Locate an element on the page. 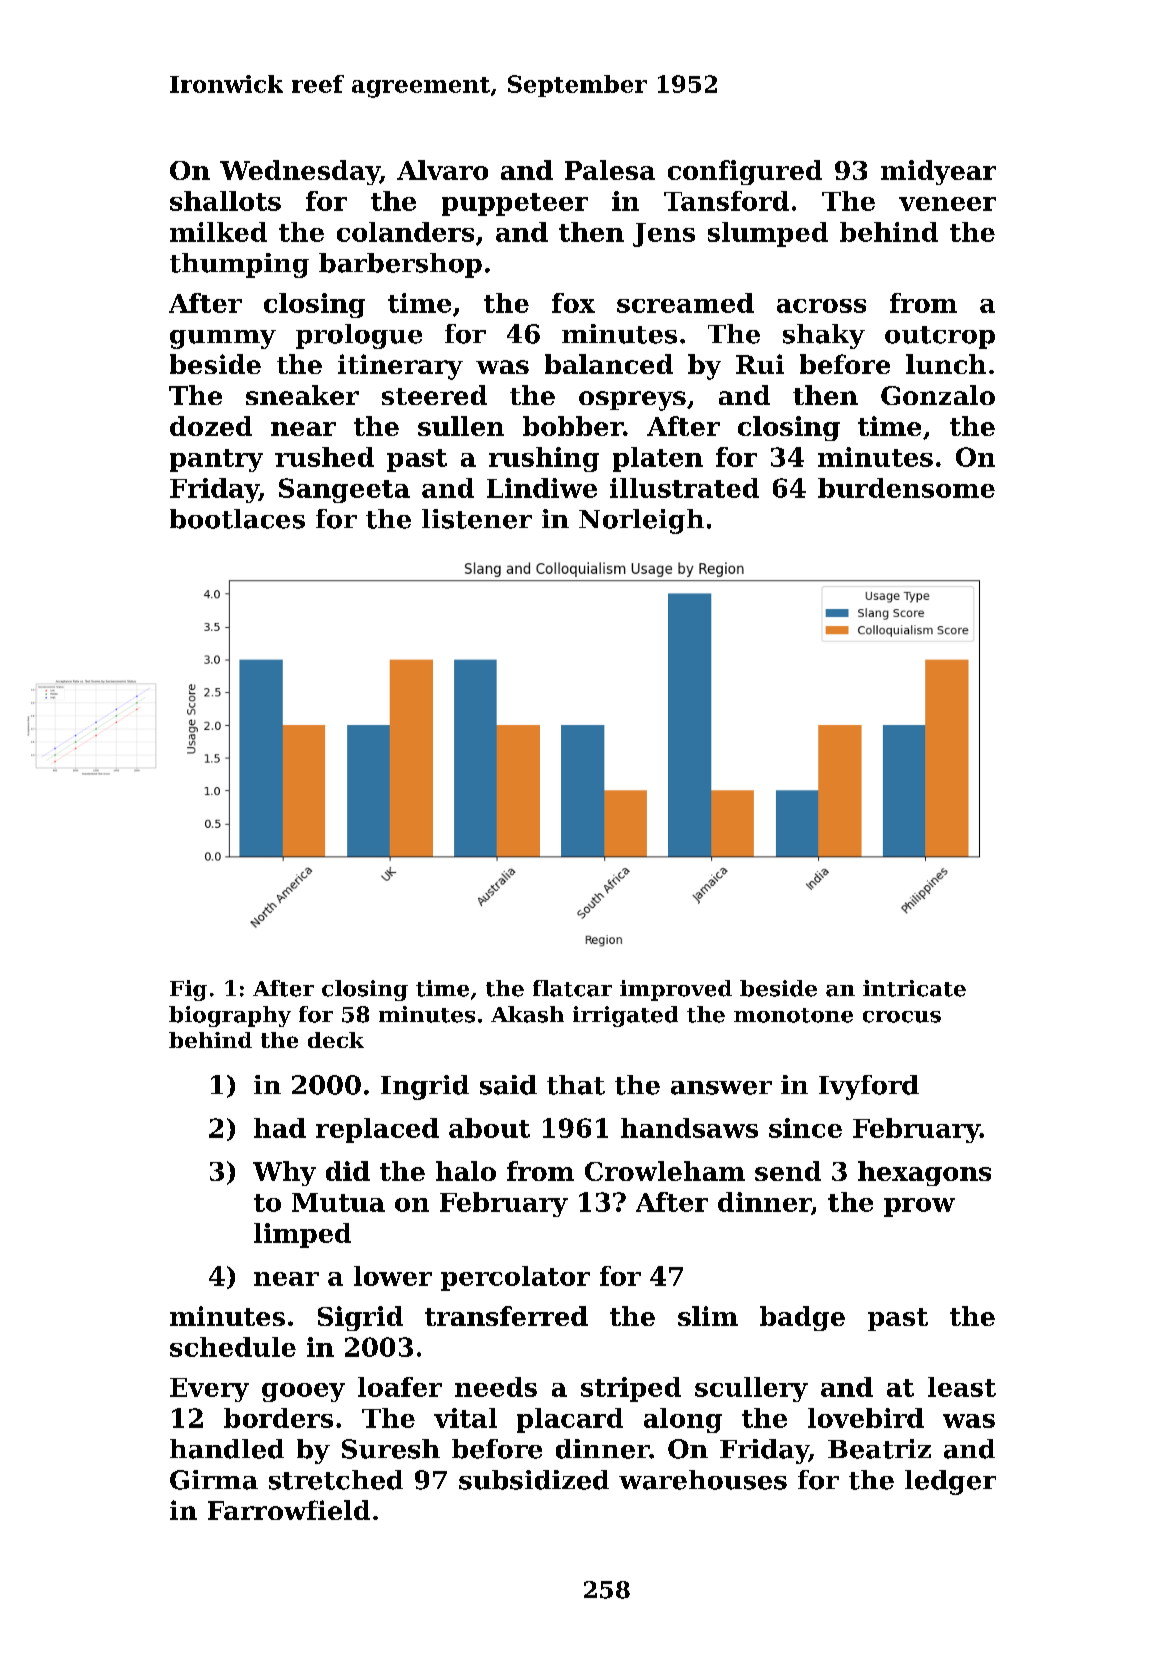 This page has height=1654, width=1165. warehouses is located at coordinates (703, 1480).
